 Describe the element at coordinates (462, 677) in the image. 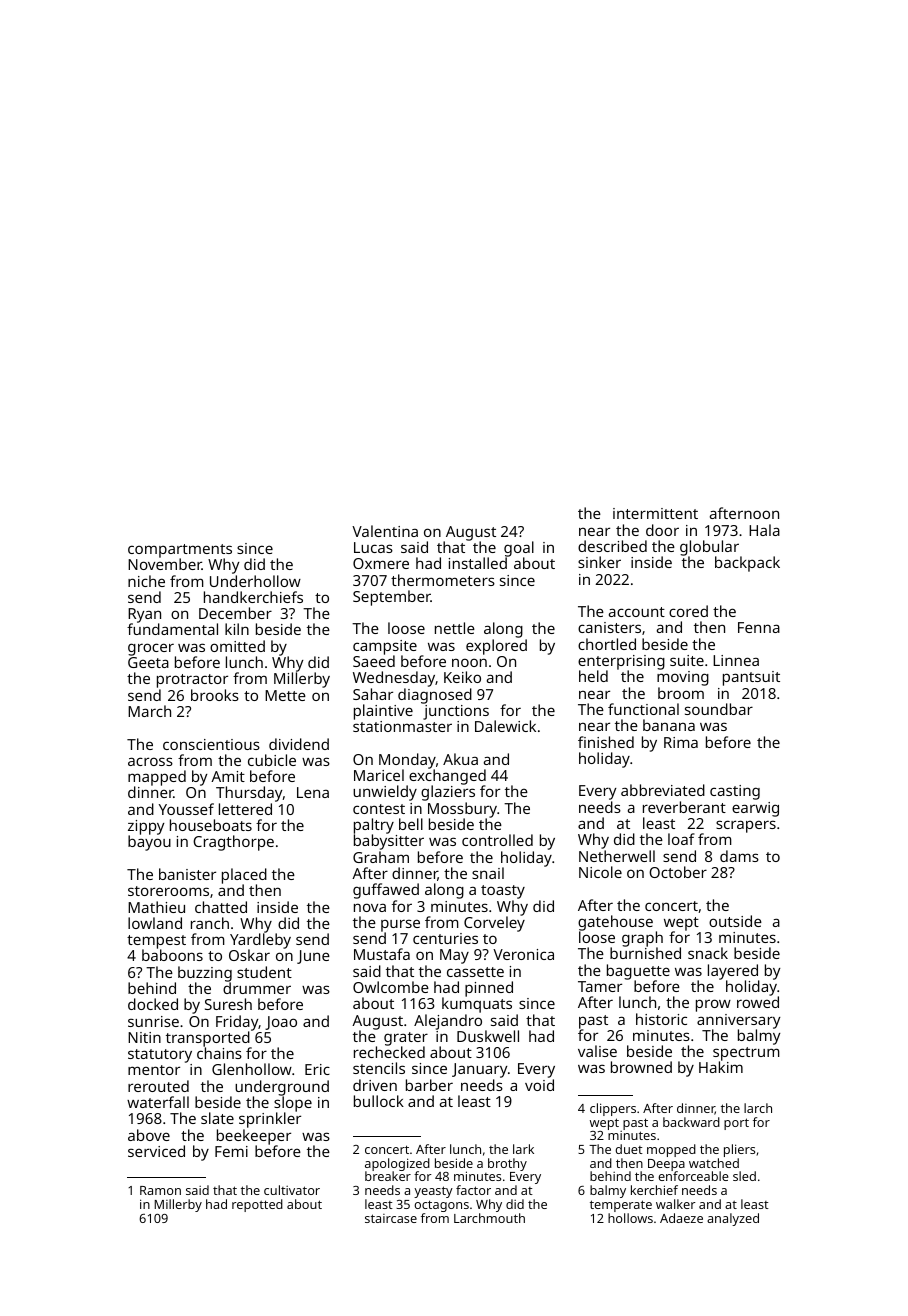

I see `Keiko` at that location.
